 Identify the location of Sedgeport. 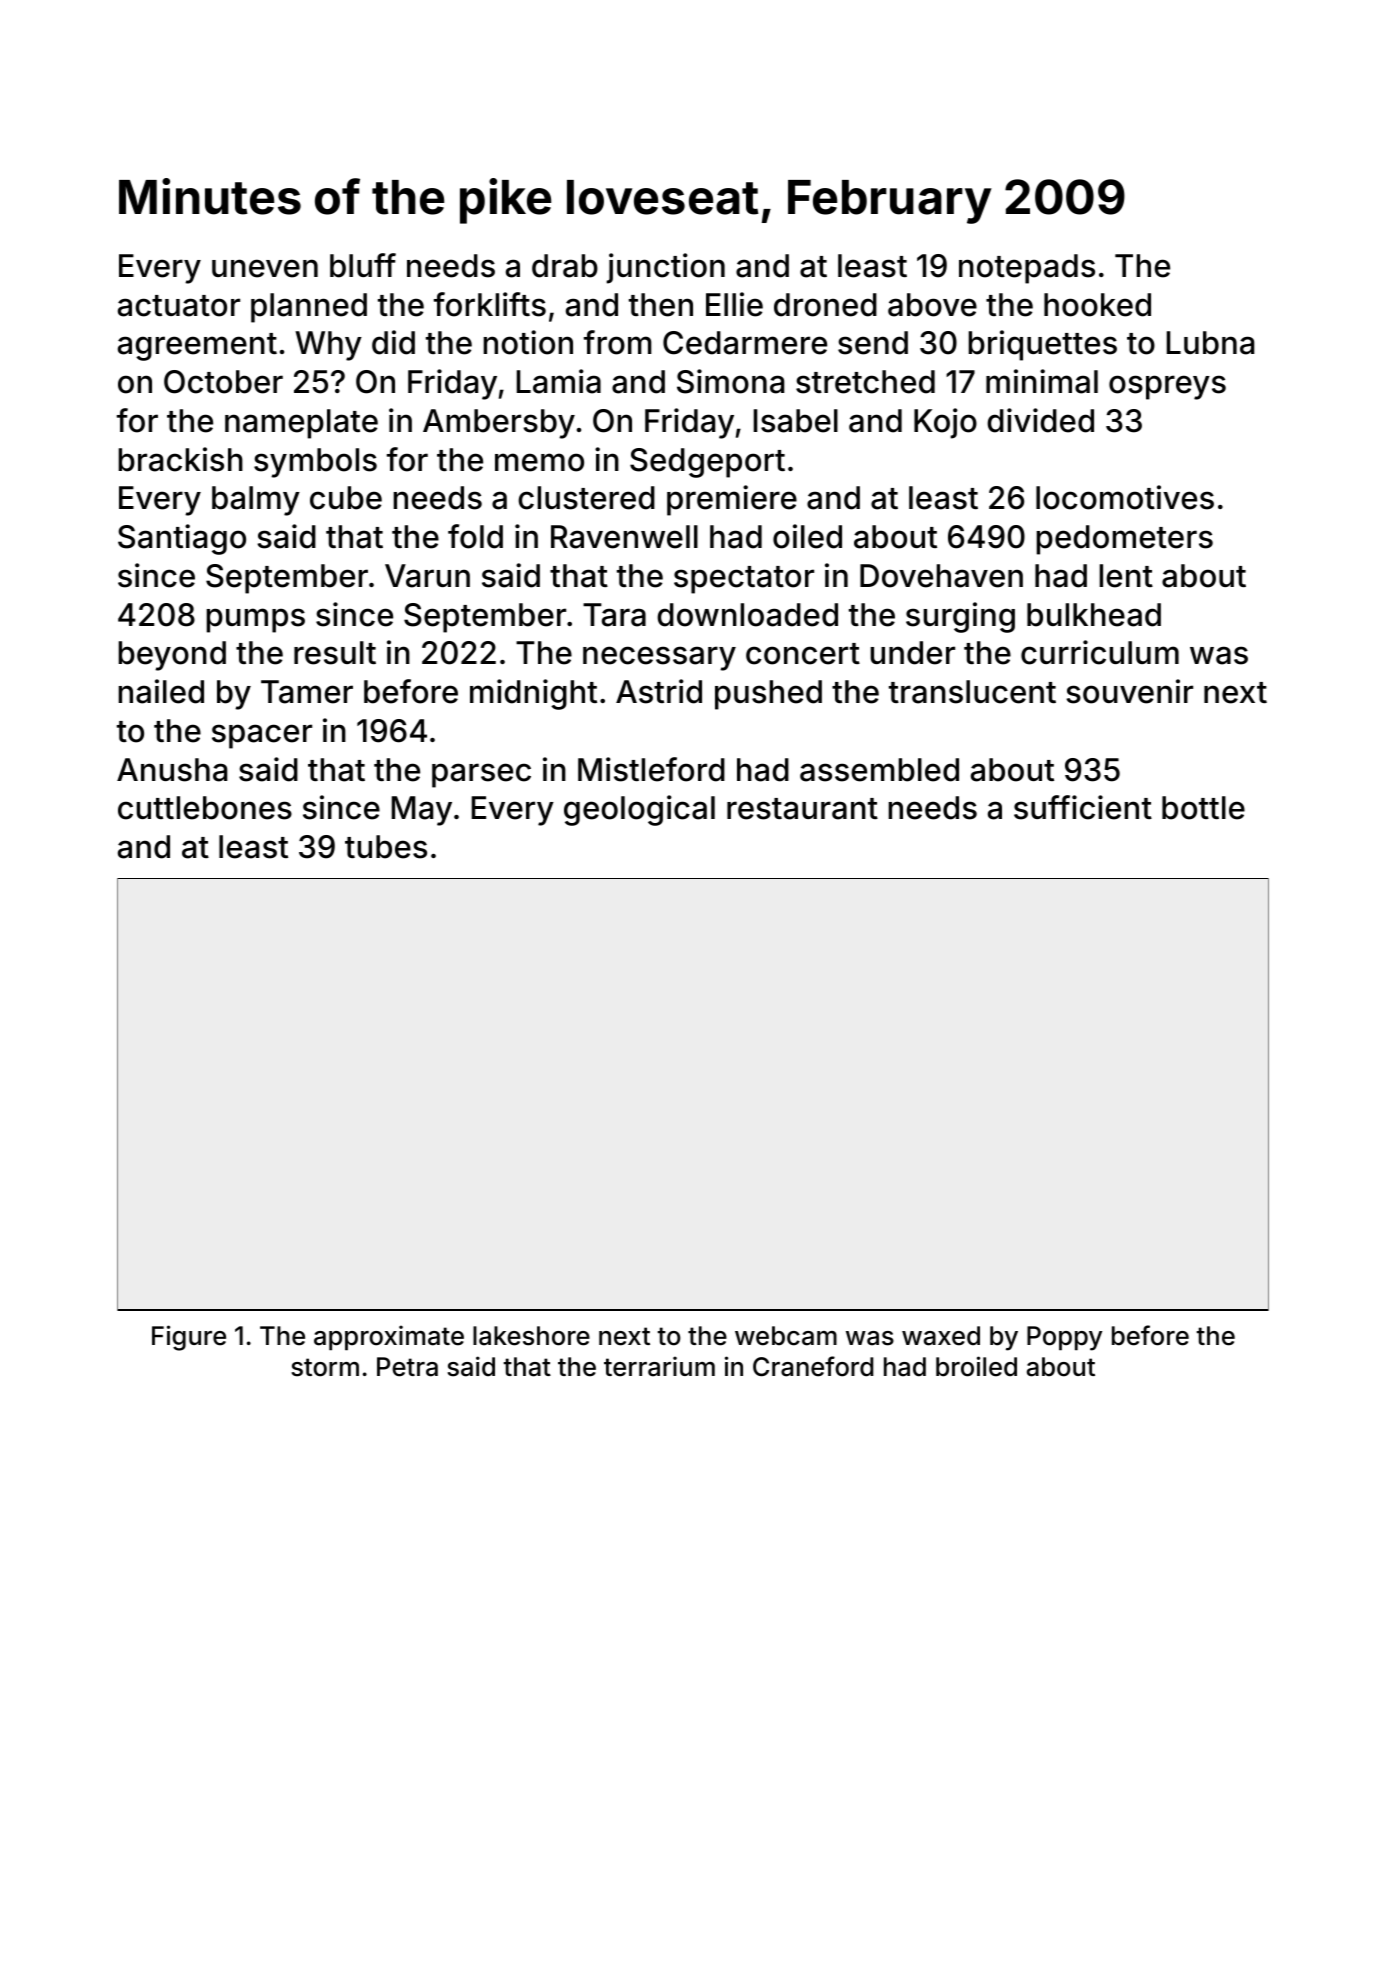
(707, 463).
